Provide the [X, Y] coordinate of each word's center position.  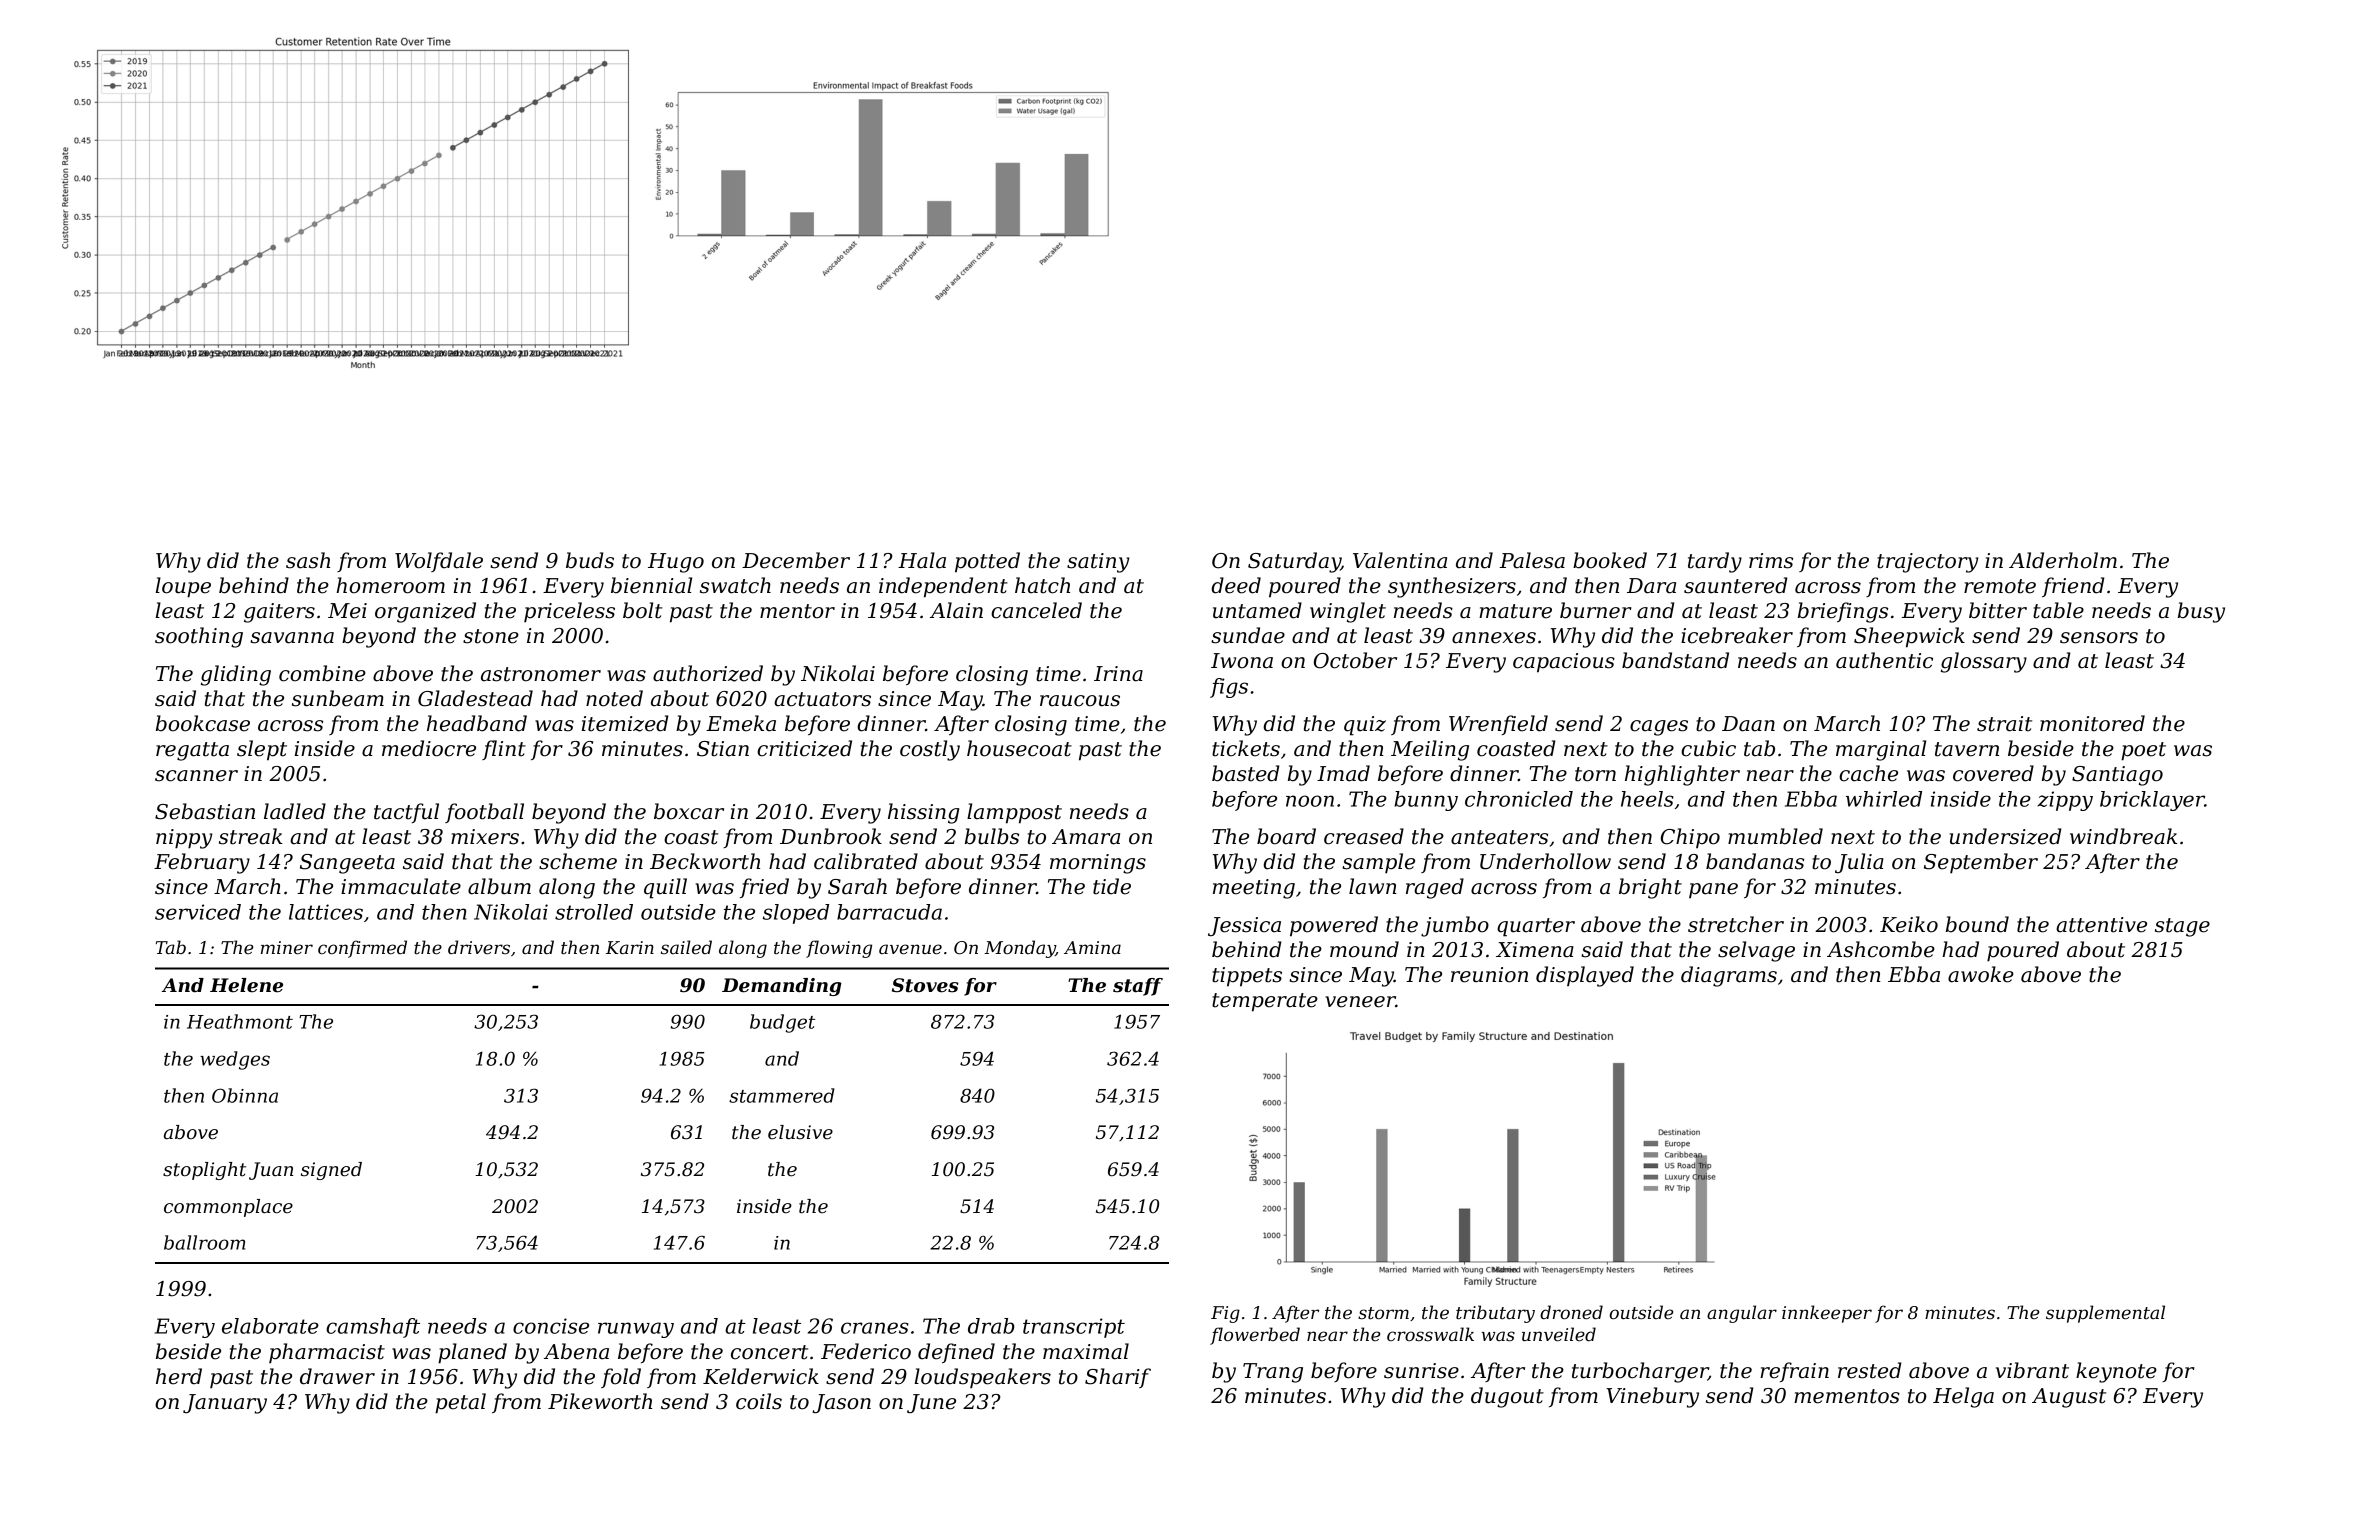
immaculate [401, 886]
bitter [1998, 610]
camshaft [373, 1328]
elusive [800, 1132]
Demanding [782, 987]
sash [308, 560]
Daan [1748, 724]
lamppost [1014, 813]
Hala [922, 560]
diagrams [1729, 976]
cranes [875, 1328]
